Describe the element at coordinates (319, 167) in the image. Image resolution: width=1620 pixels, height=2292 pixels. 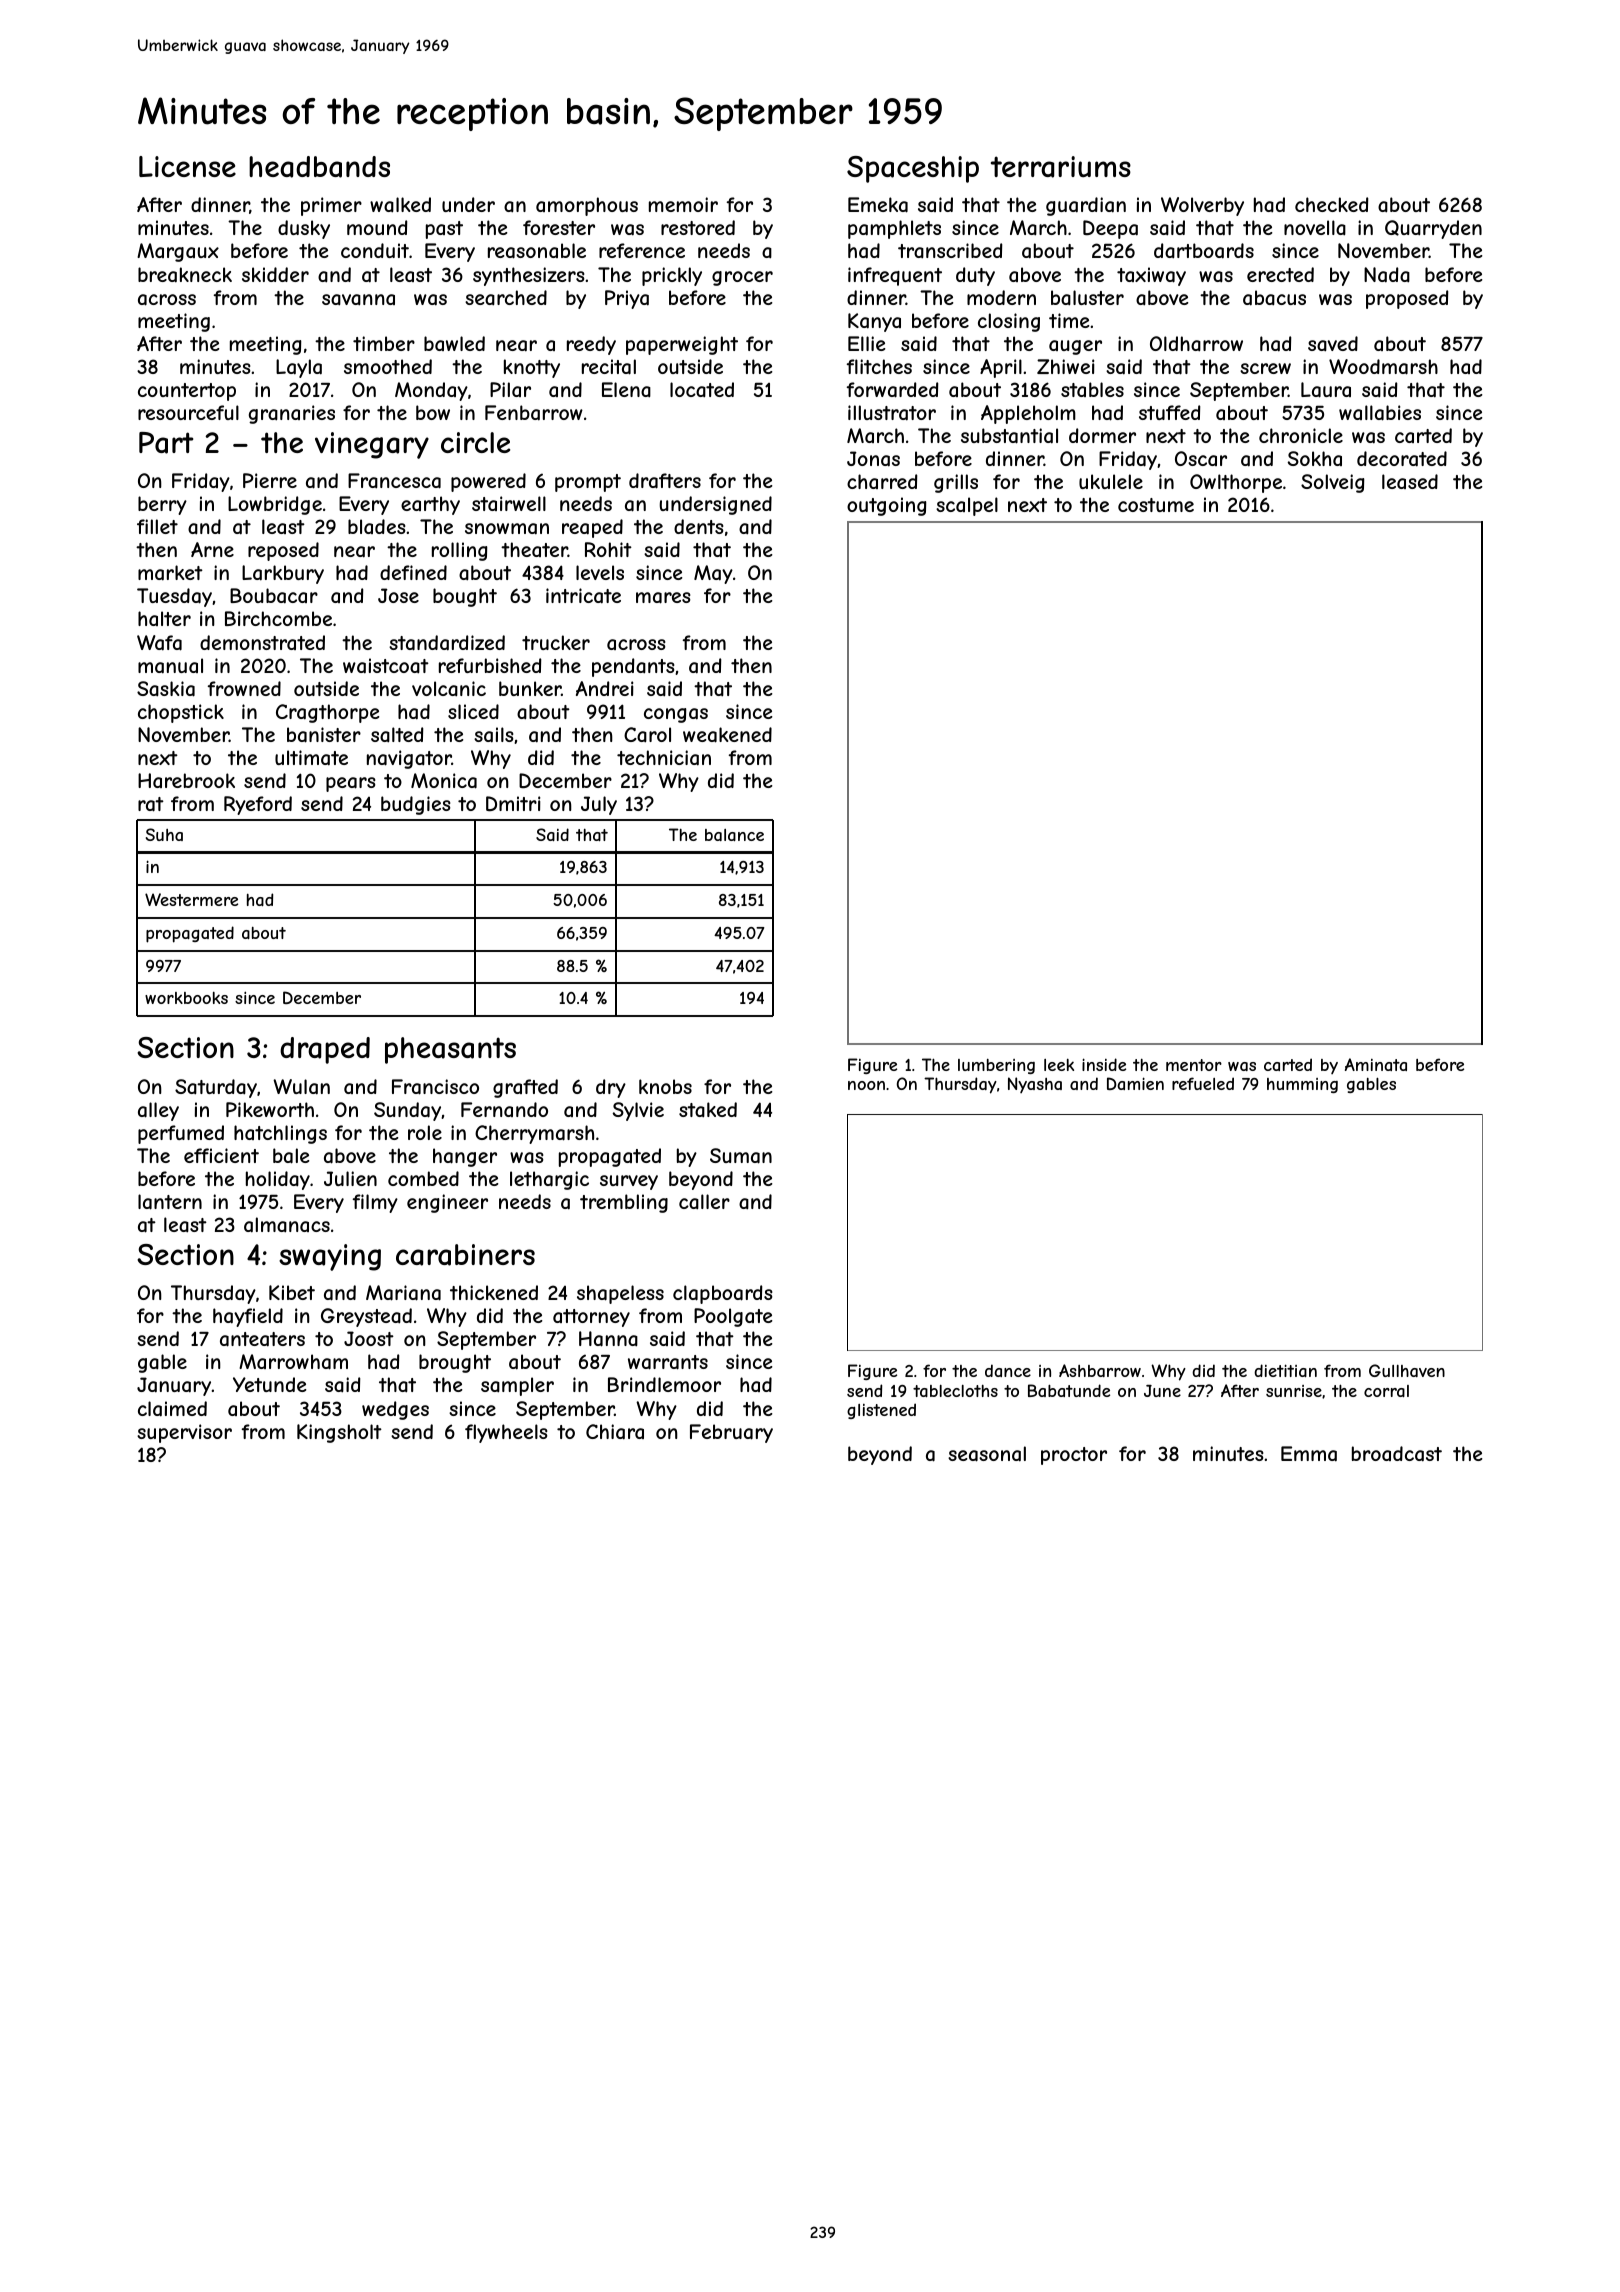
I see `headbands` at that location.
